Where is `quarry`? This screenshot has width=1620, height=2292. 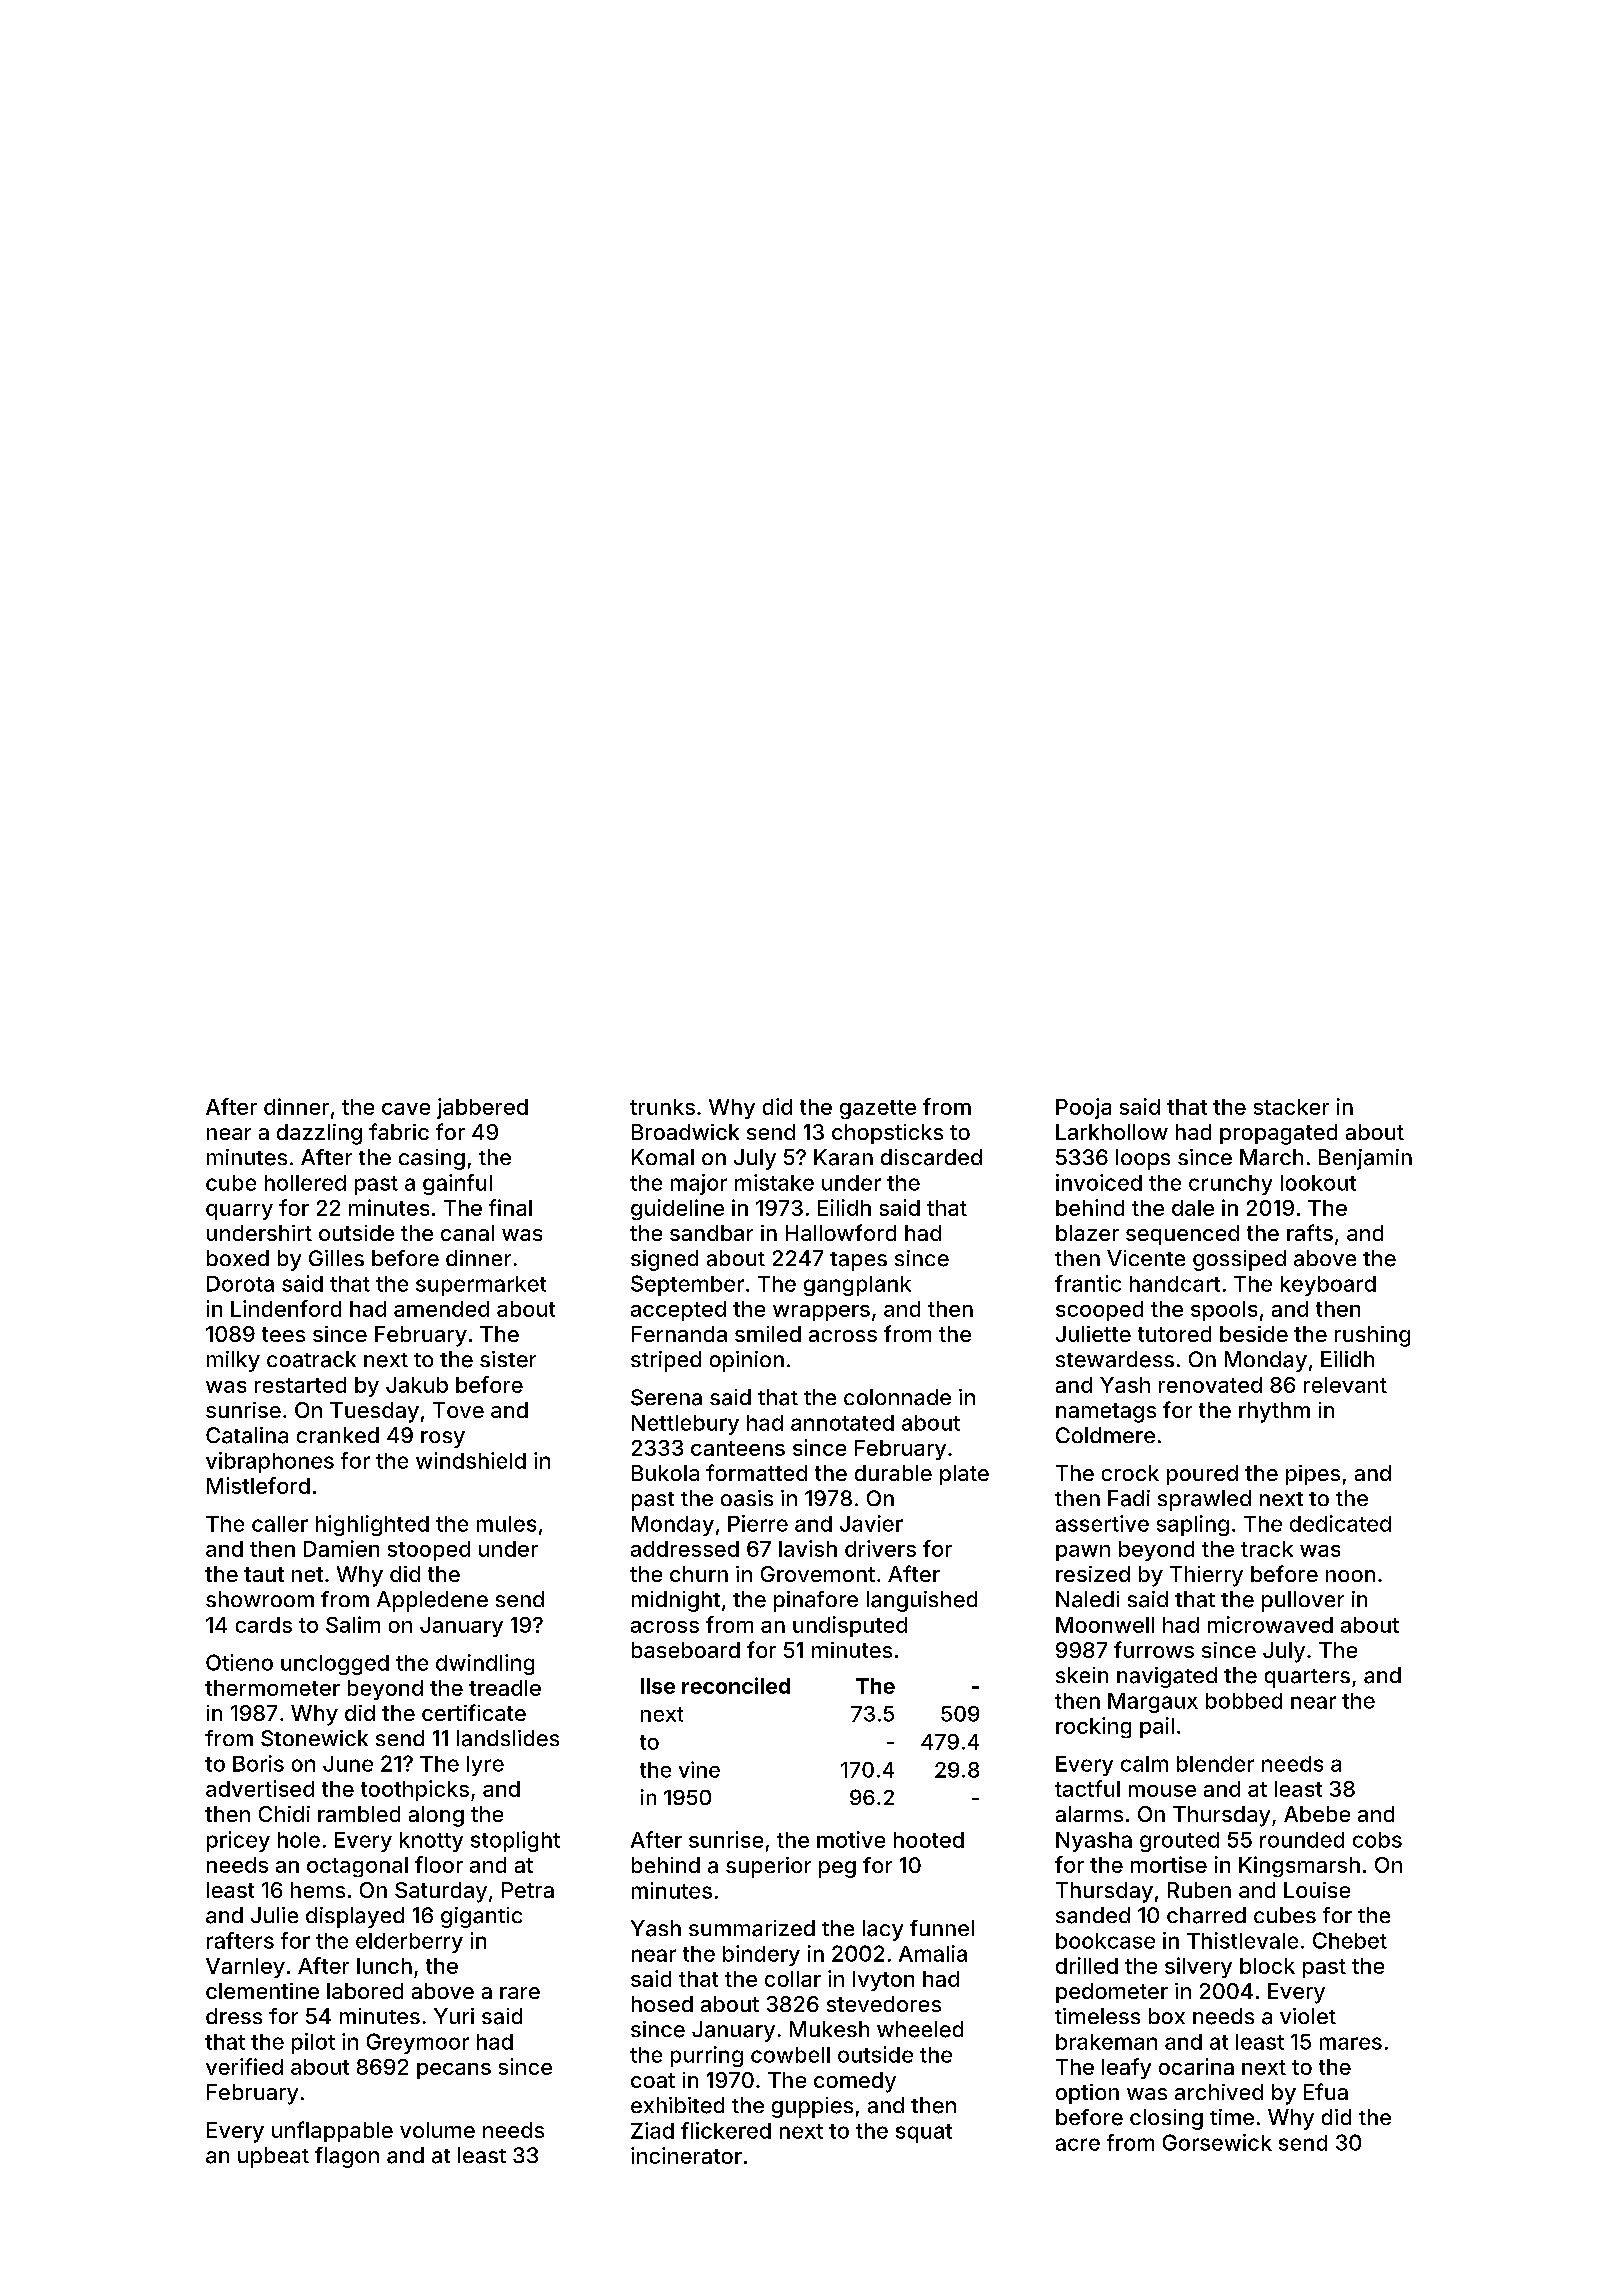
quarry is located at coordinates (239, 1212).
